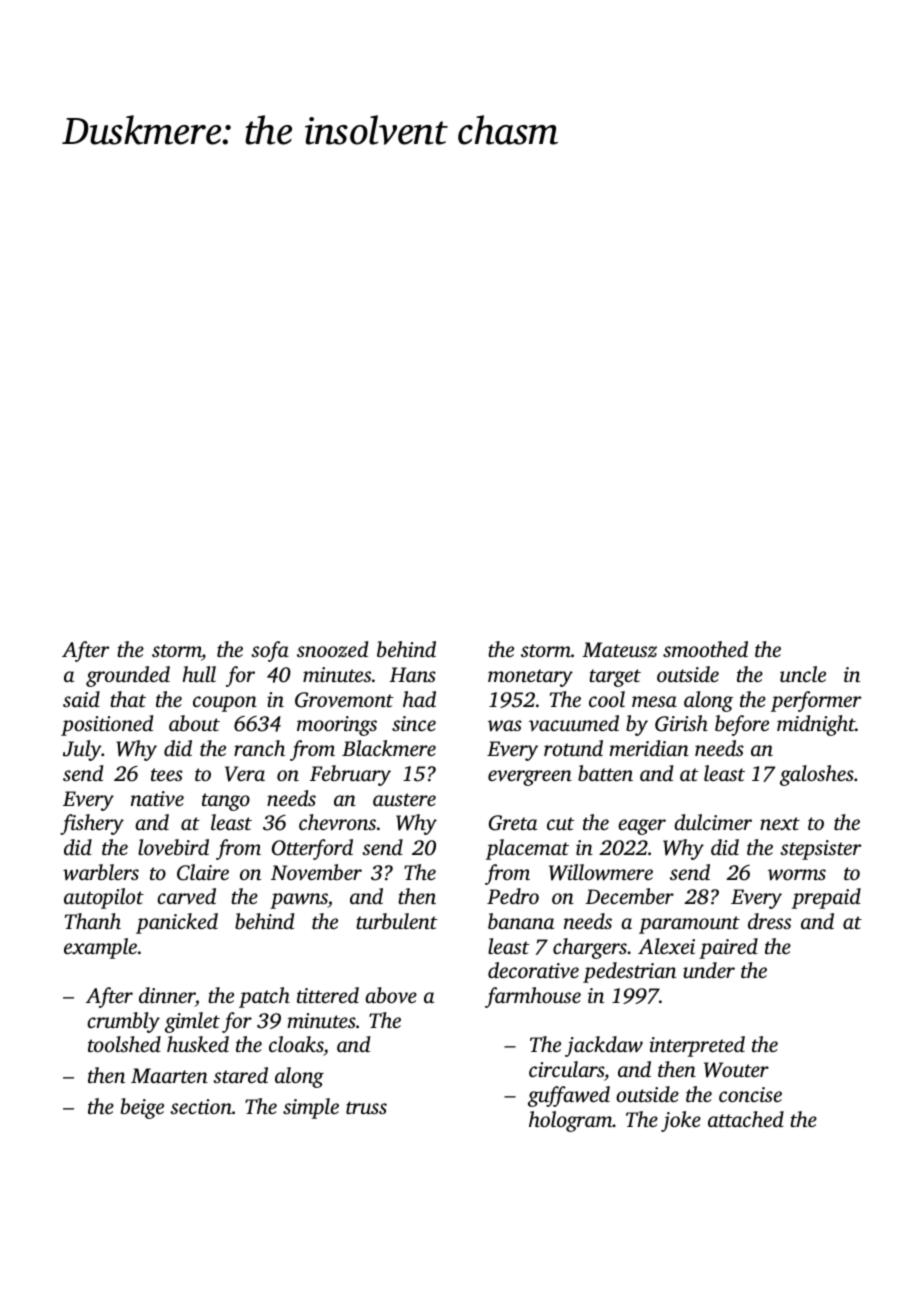 The width and height of the document is (924, 1311). What do you see at coordinates (619, 650) in the document?
I see `Mateusz` at bounding box center [619, 650].
